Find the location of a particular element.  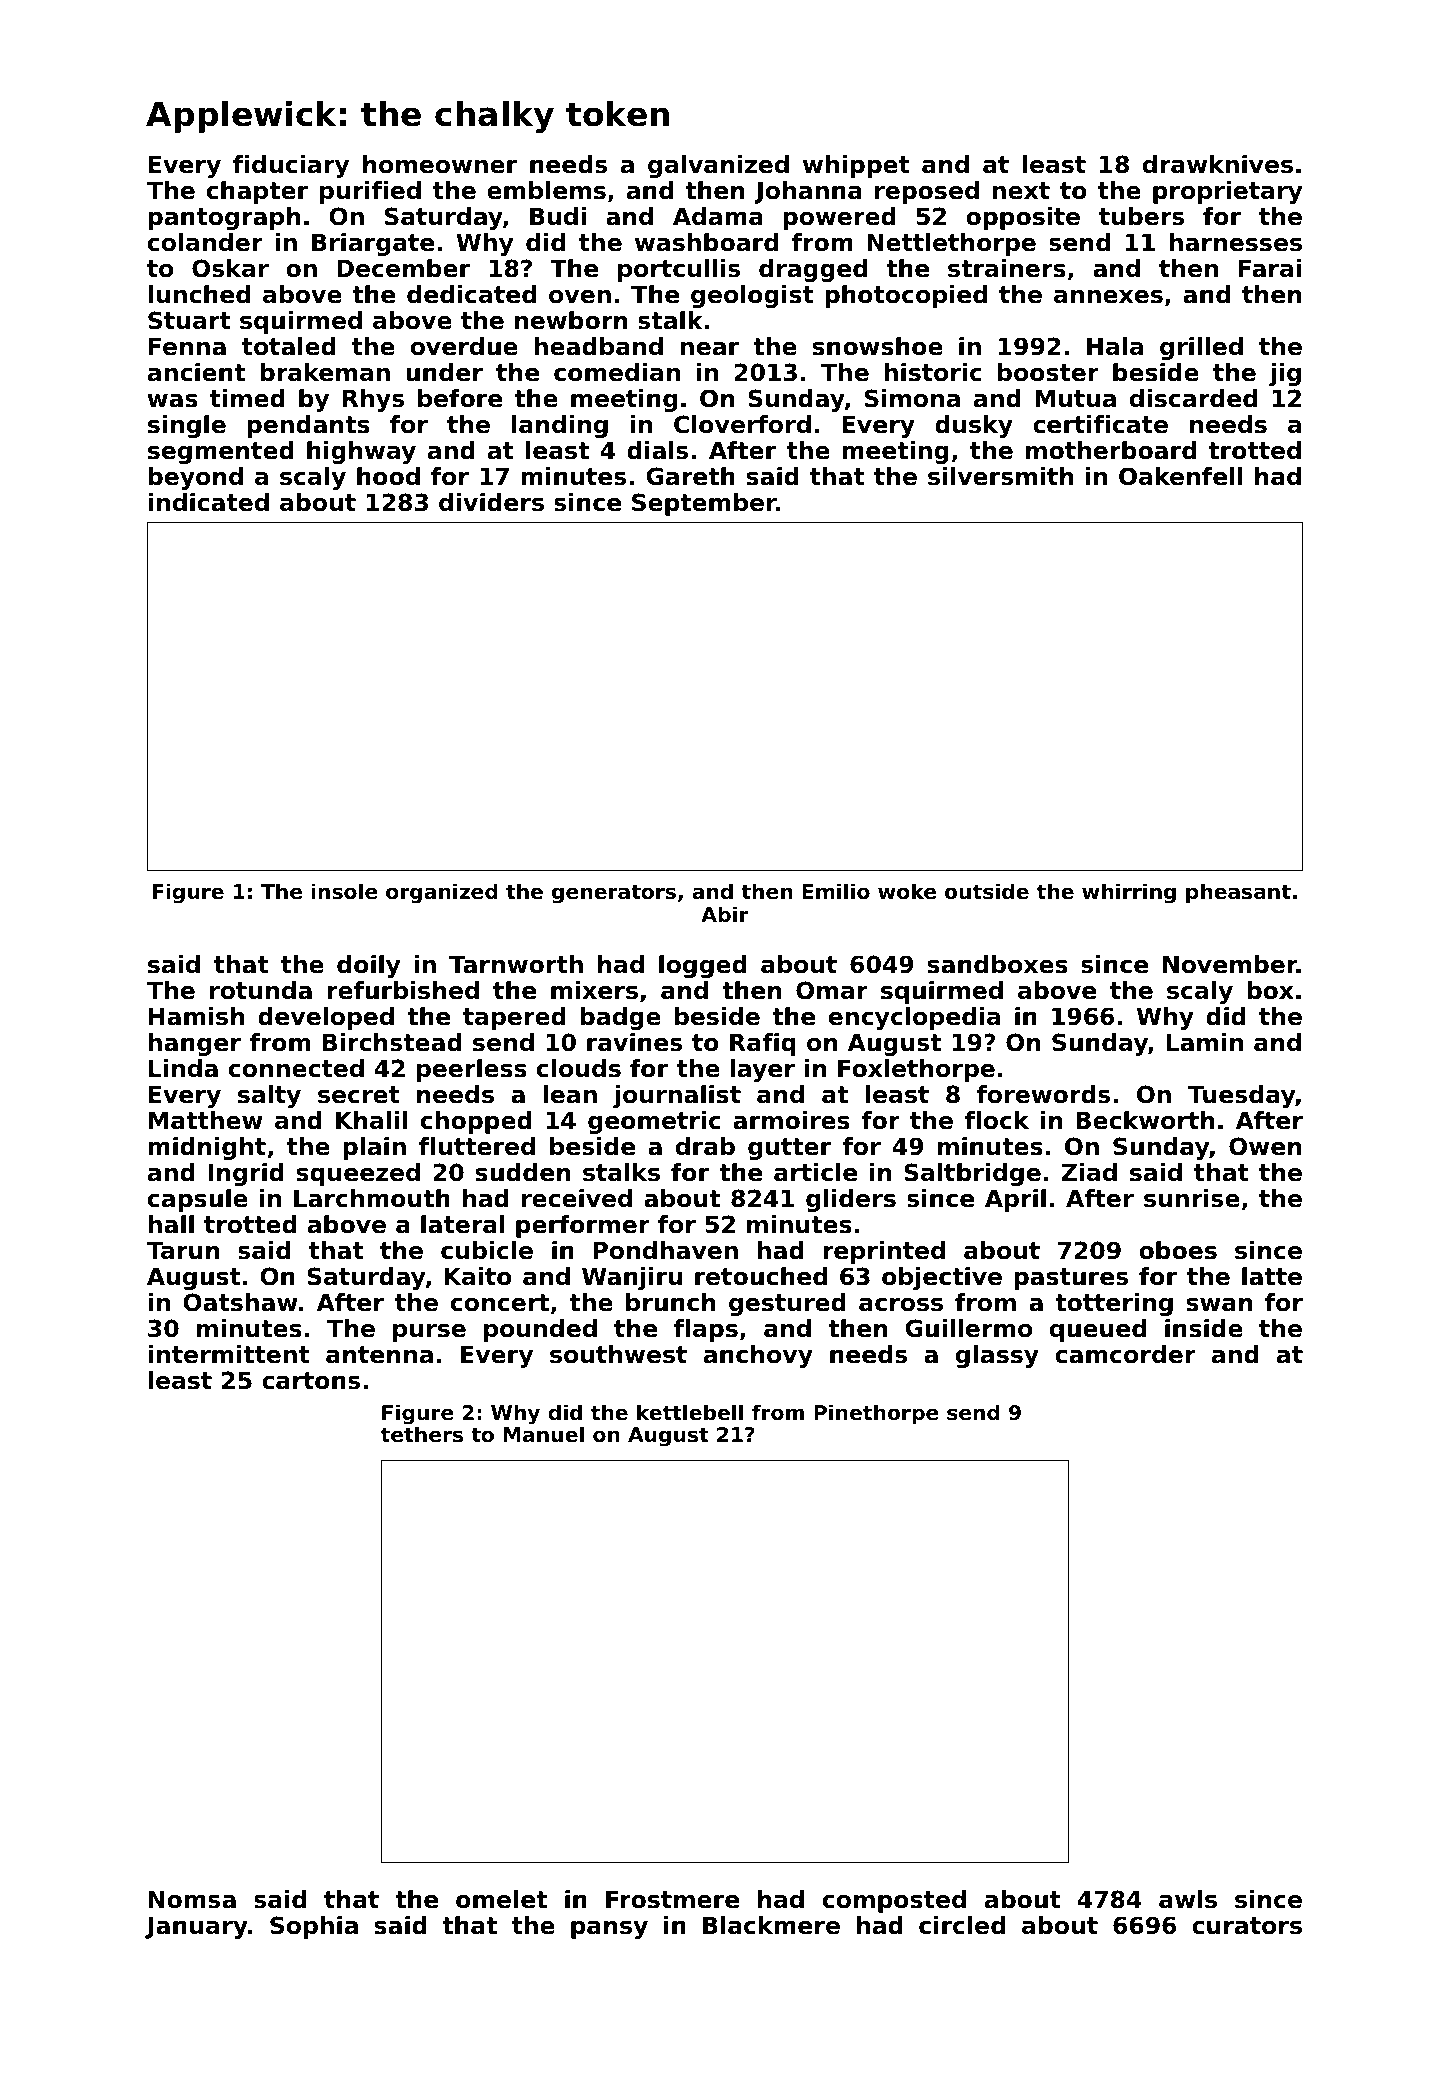

comedian is located at coordinates (617, 372).
